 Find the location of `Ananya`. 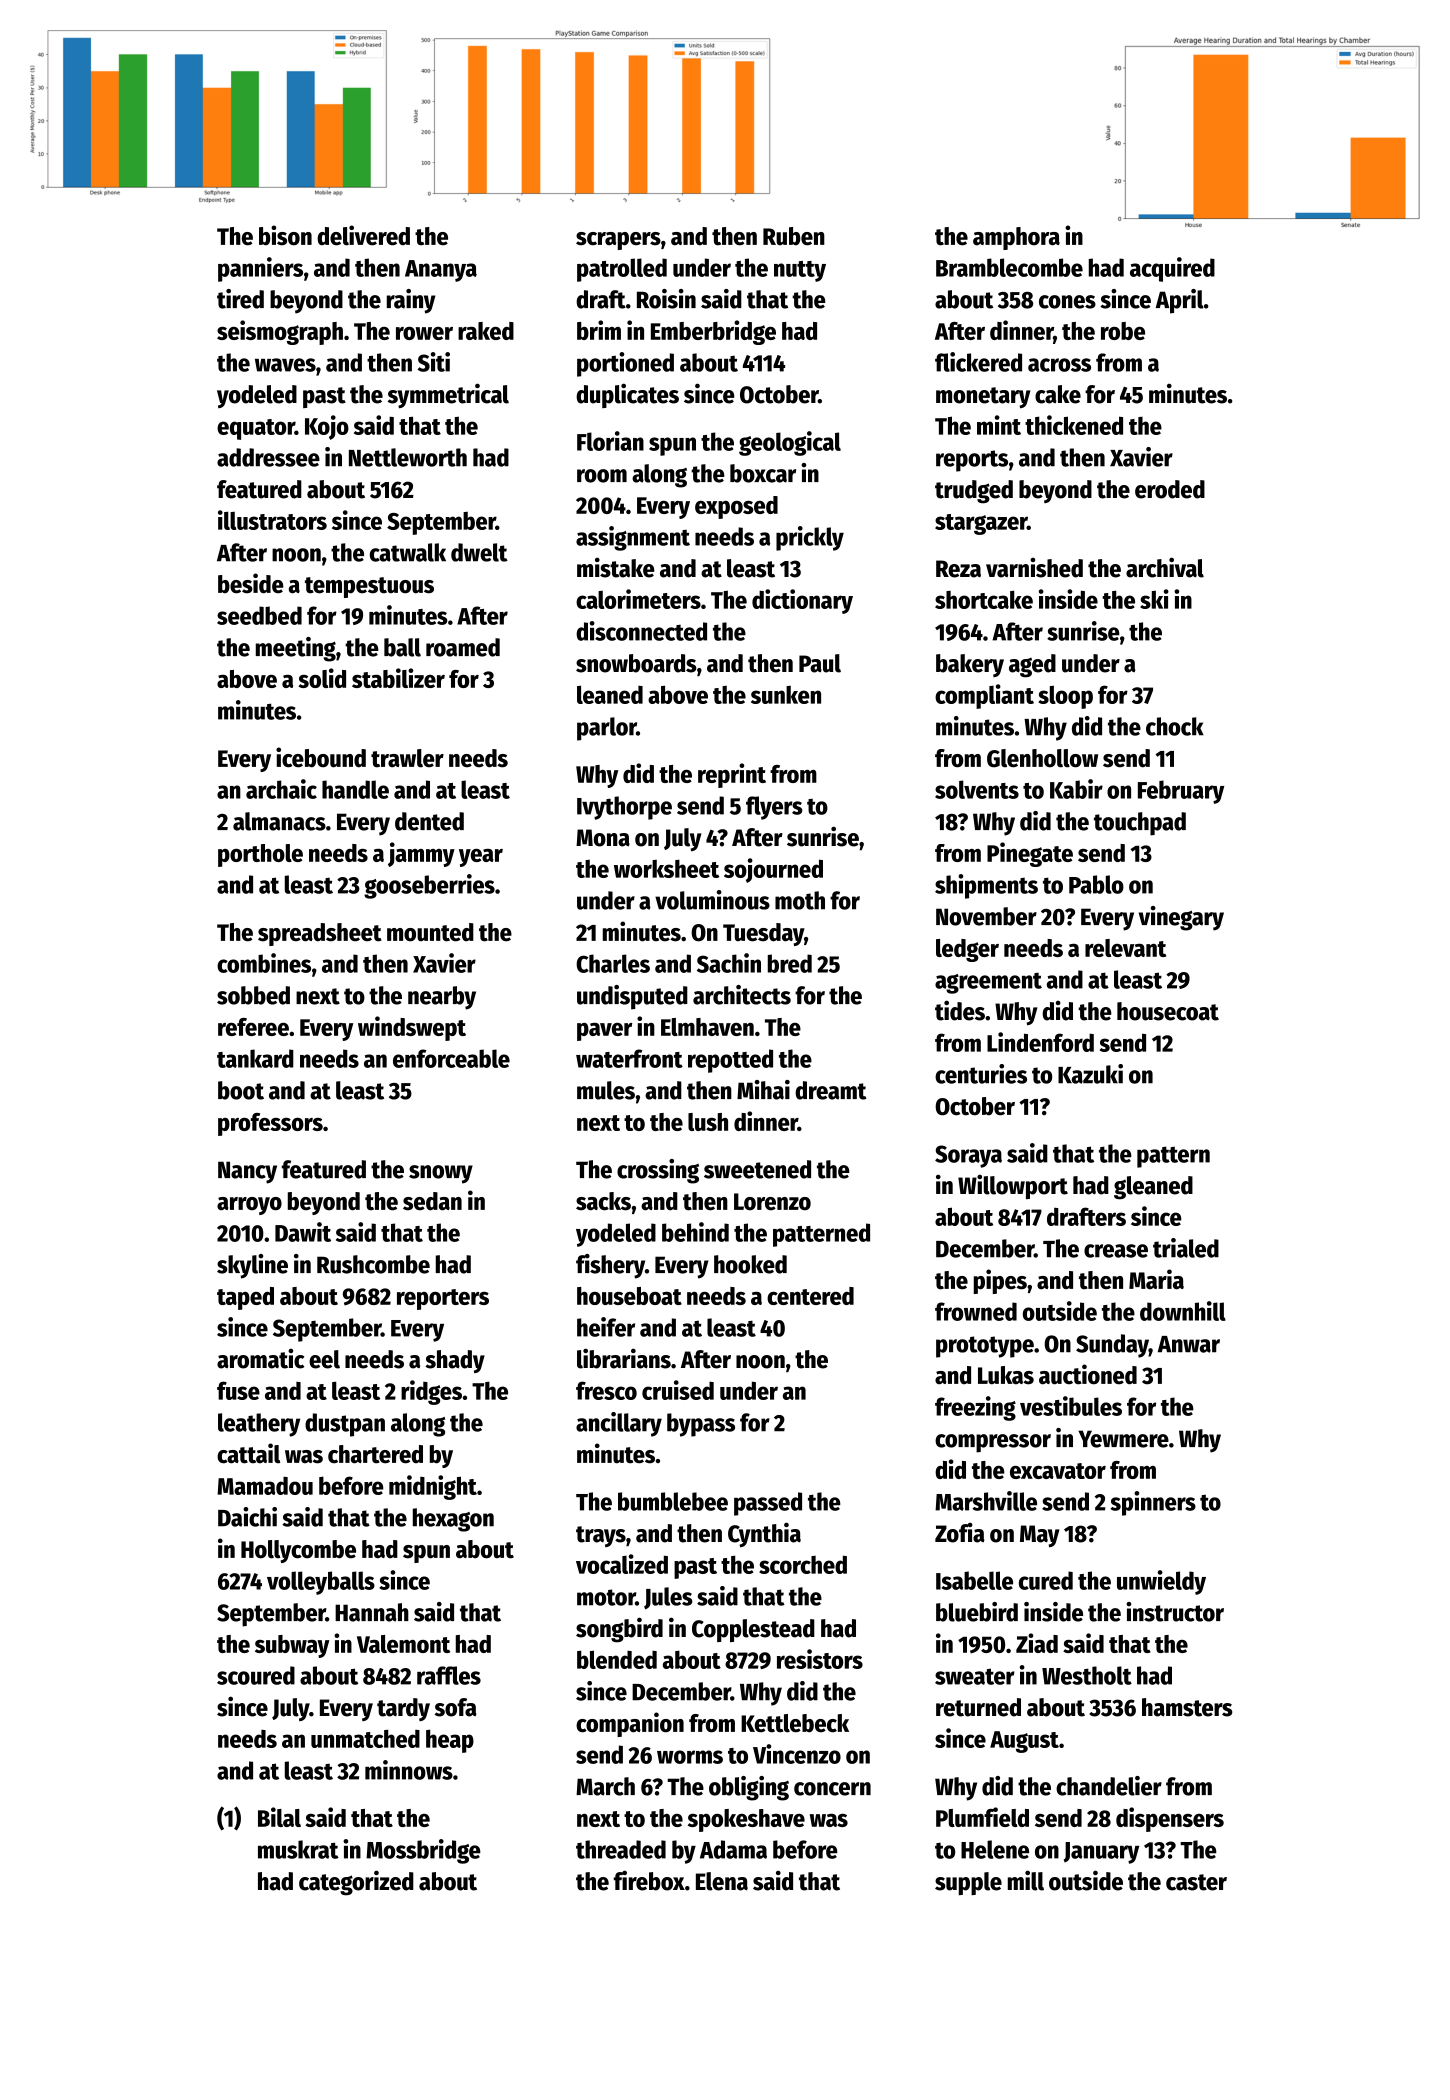

Ananya is located at coordinates (441, 271).
